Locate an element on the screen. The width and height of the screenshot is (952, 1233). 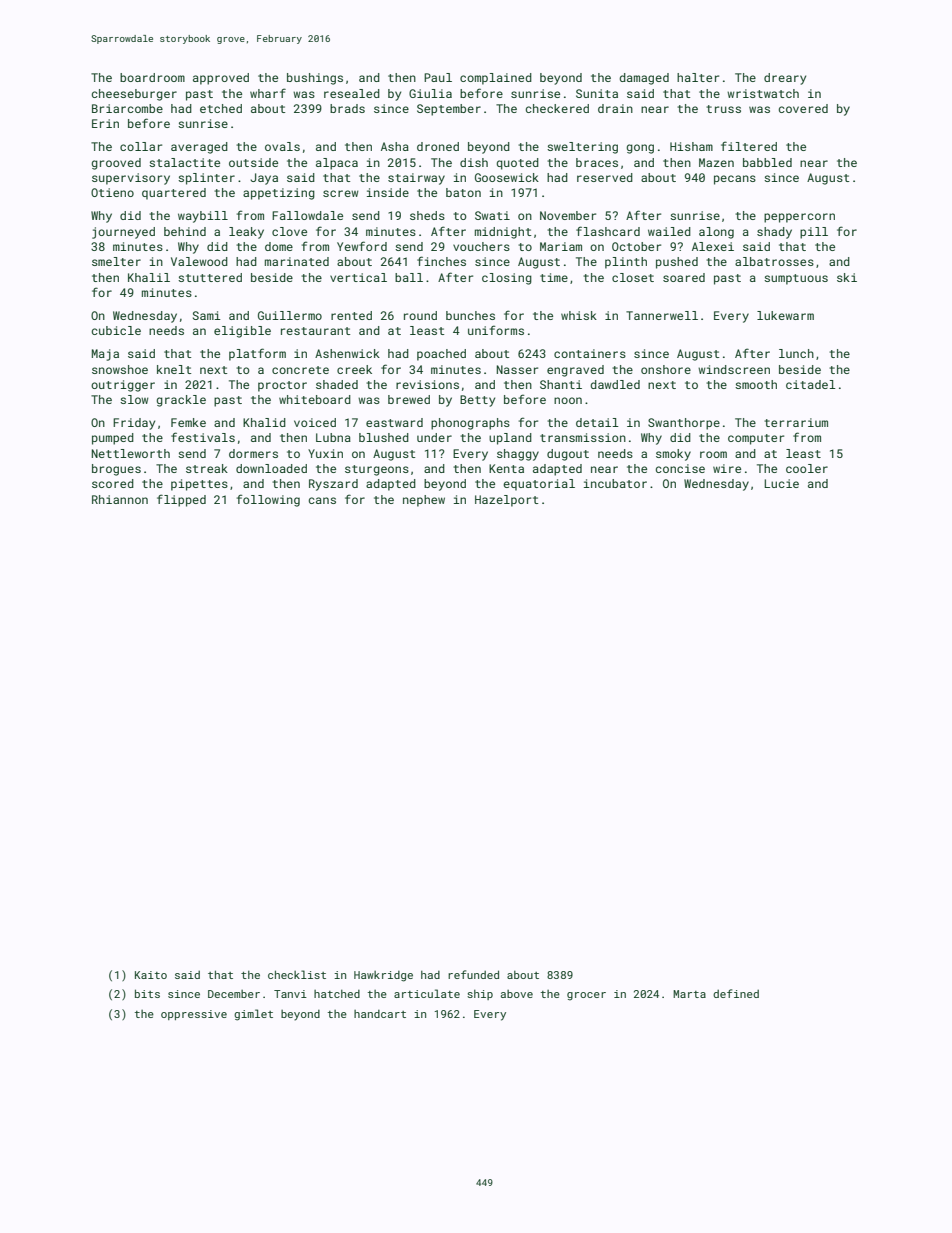
collar is located at coordinates (141, 146).
